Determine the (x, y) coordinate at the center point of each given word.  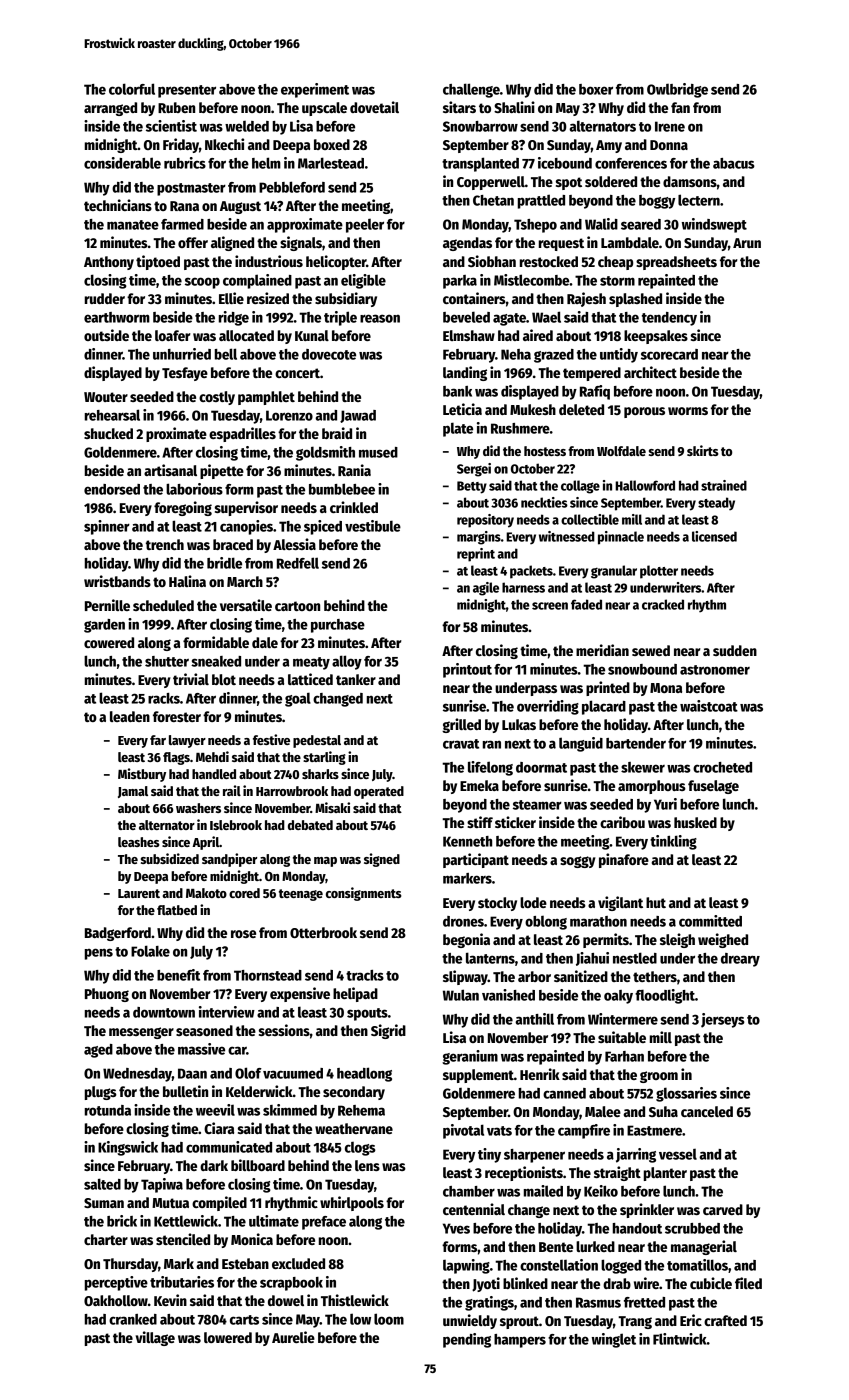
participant (476, 860)
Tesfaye (185, 374)
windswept (714, 225)
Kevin (170, 1300)
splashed (635, 300)
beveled (466, 317)
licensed (714, 536)
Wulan (461, 995)
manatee (133, 225)
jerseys (723, 1020)
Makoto (206, 893)
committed (710, 921)
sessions (284, 1030)
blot (224, 679)
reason (380, 318)
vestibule (373, 526)
